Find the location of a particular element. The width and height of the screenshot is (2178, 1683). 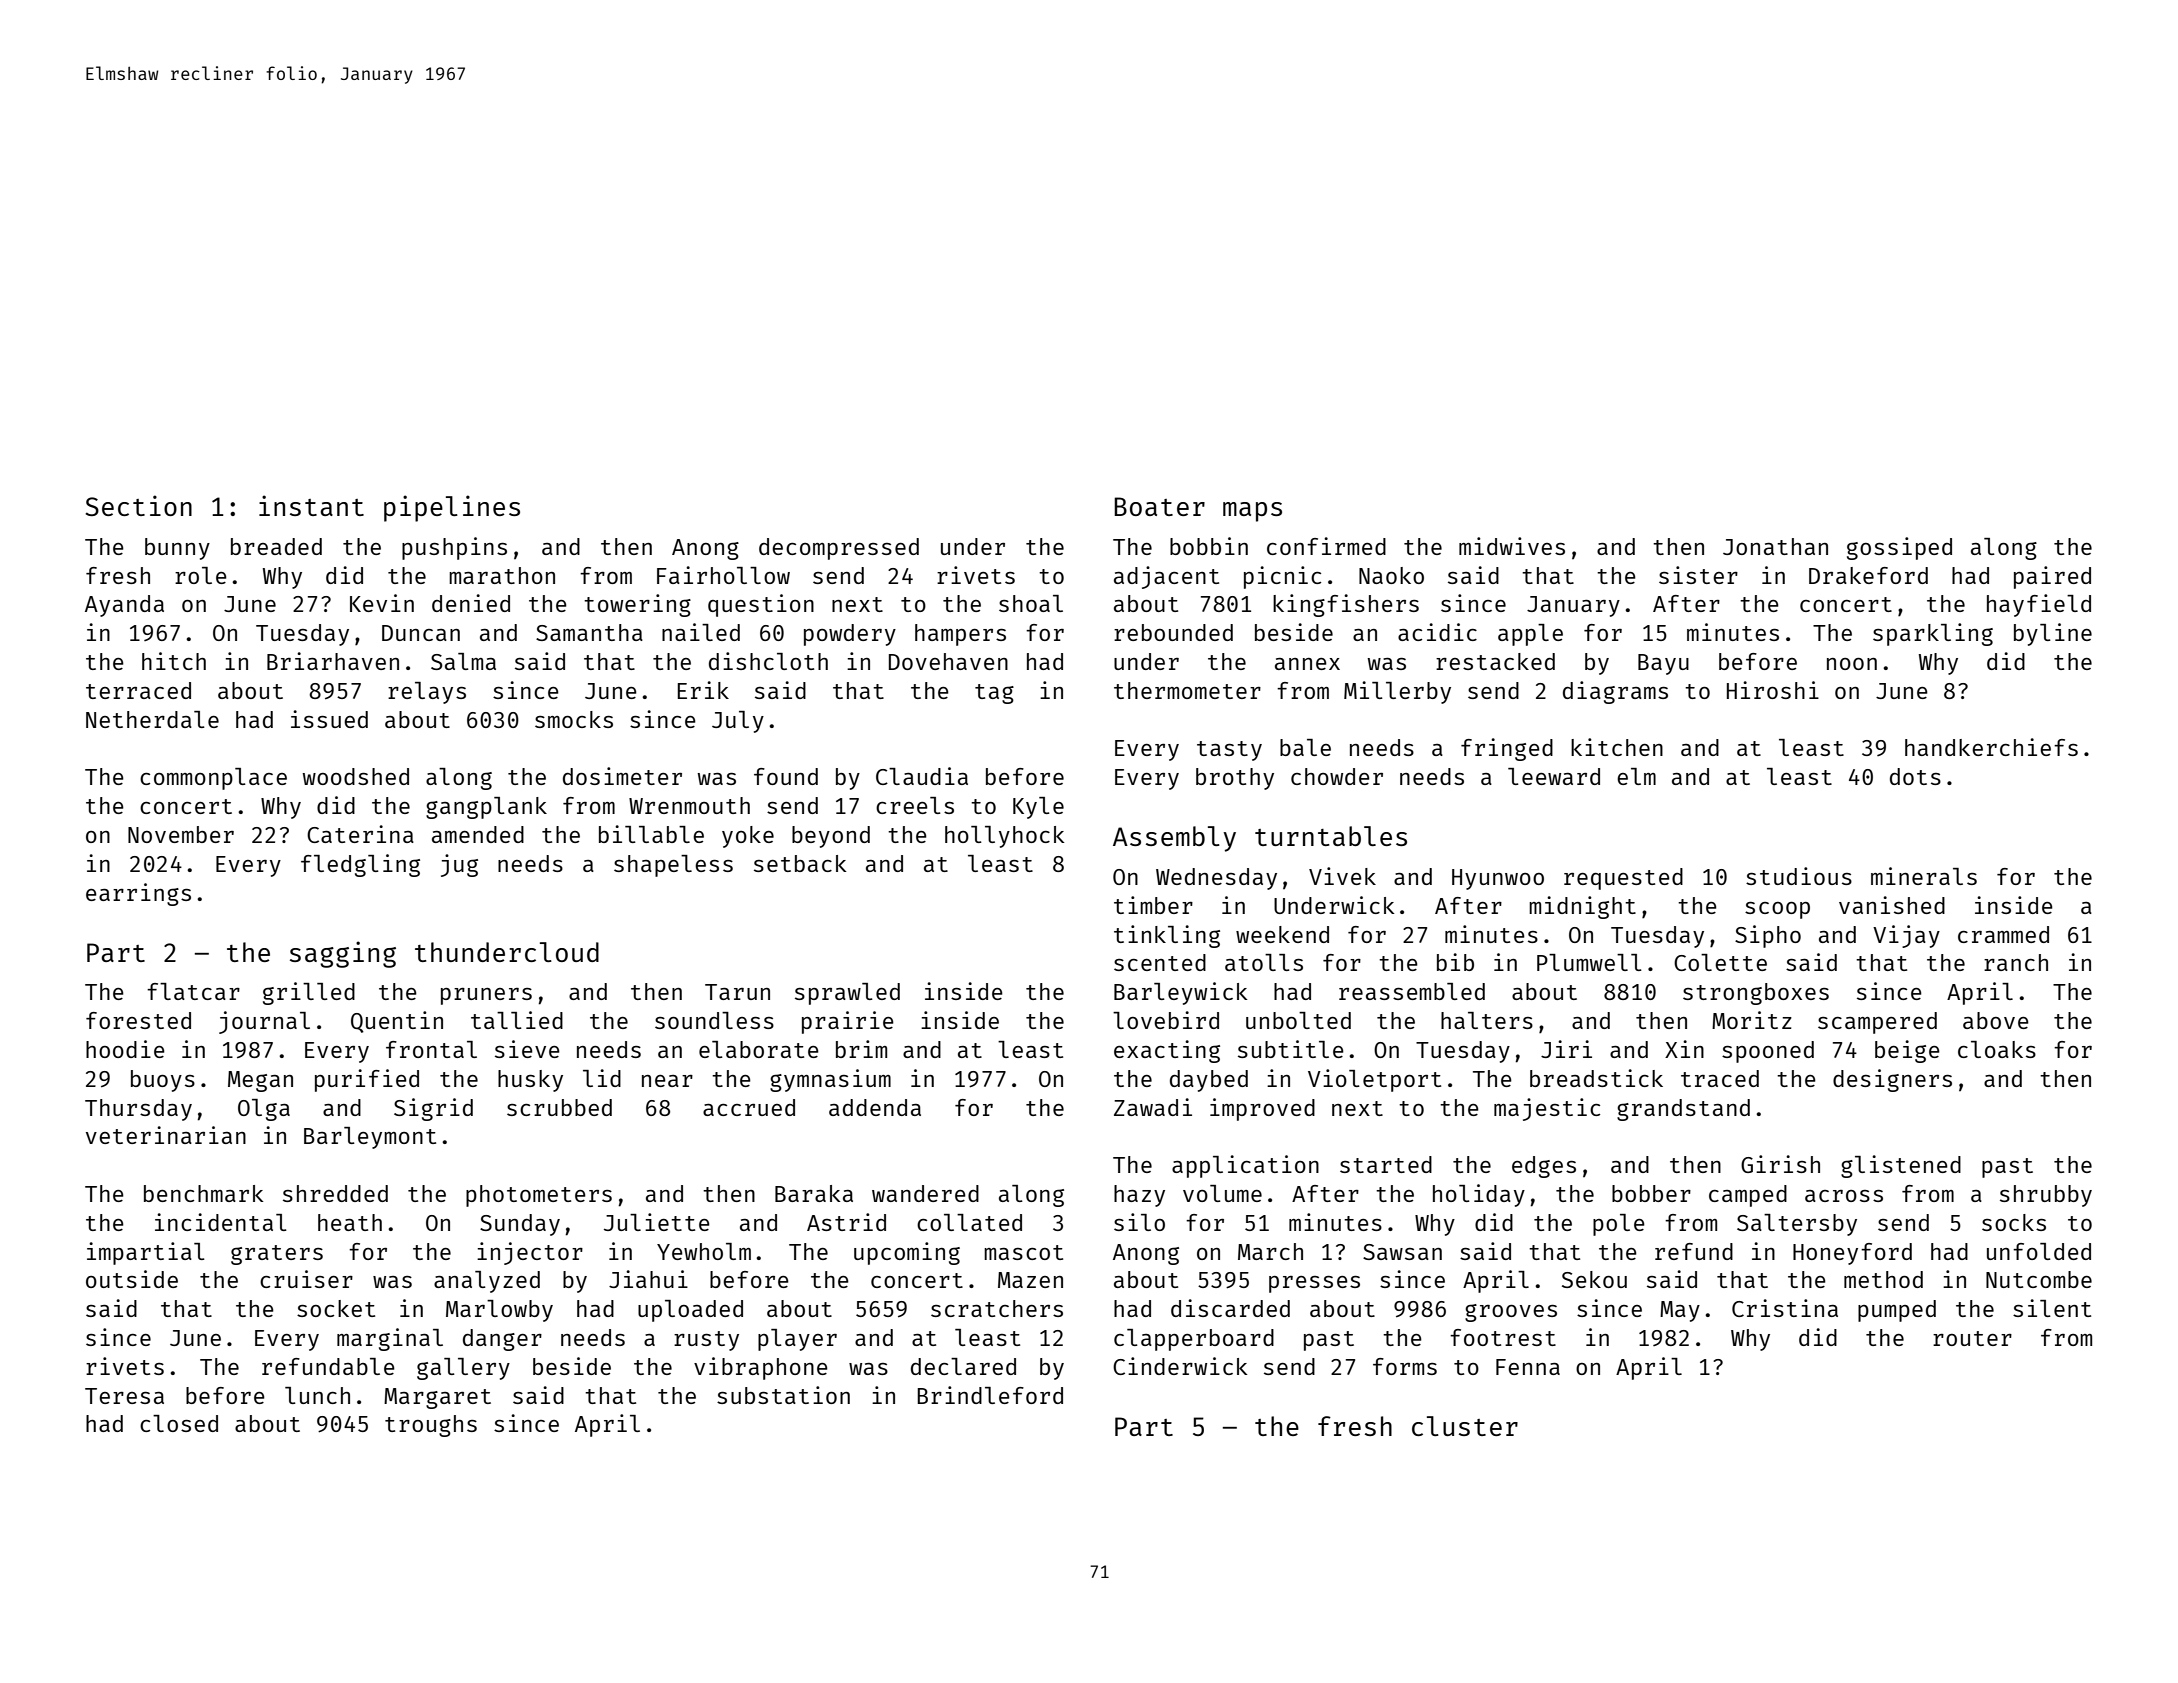

outside is located at coordinates (132, 1279).
